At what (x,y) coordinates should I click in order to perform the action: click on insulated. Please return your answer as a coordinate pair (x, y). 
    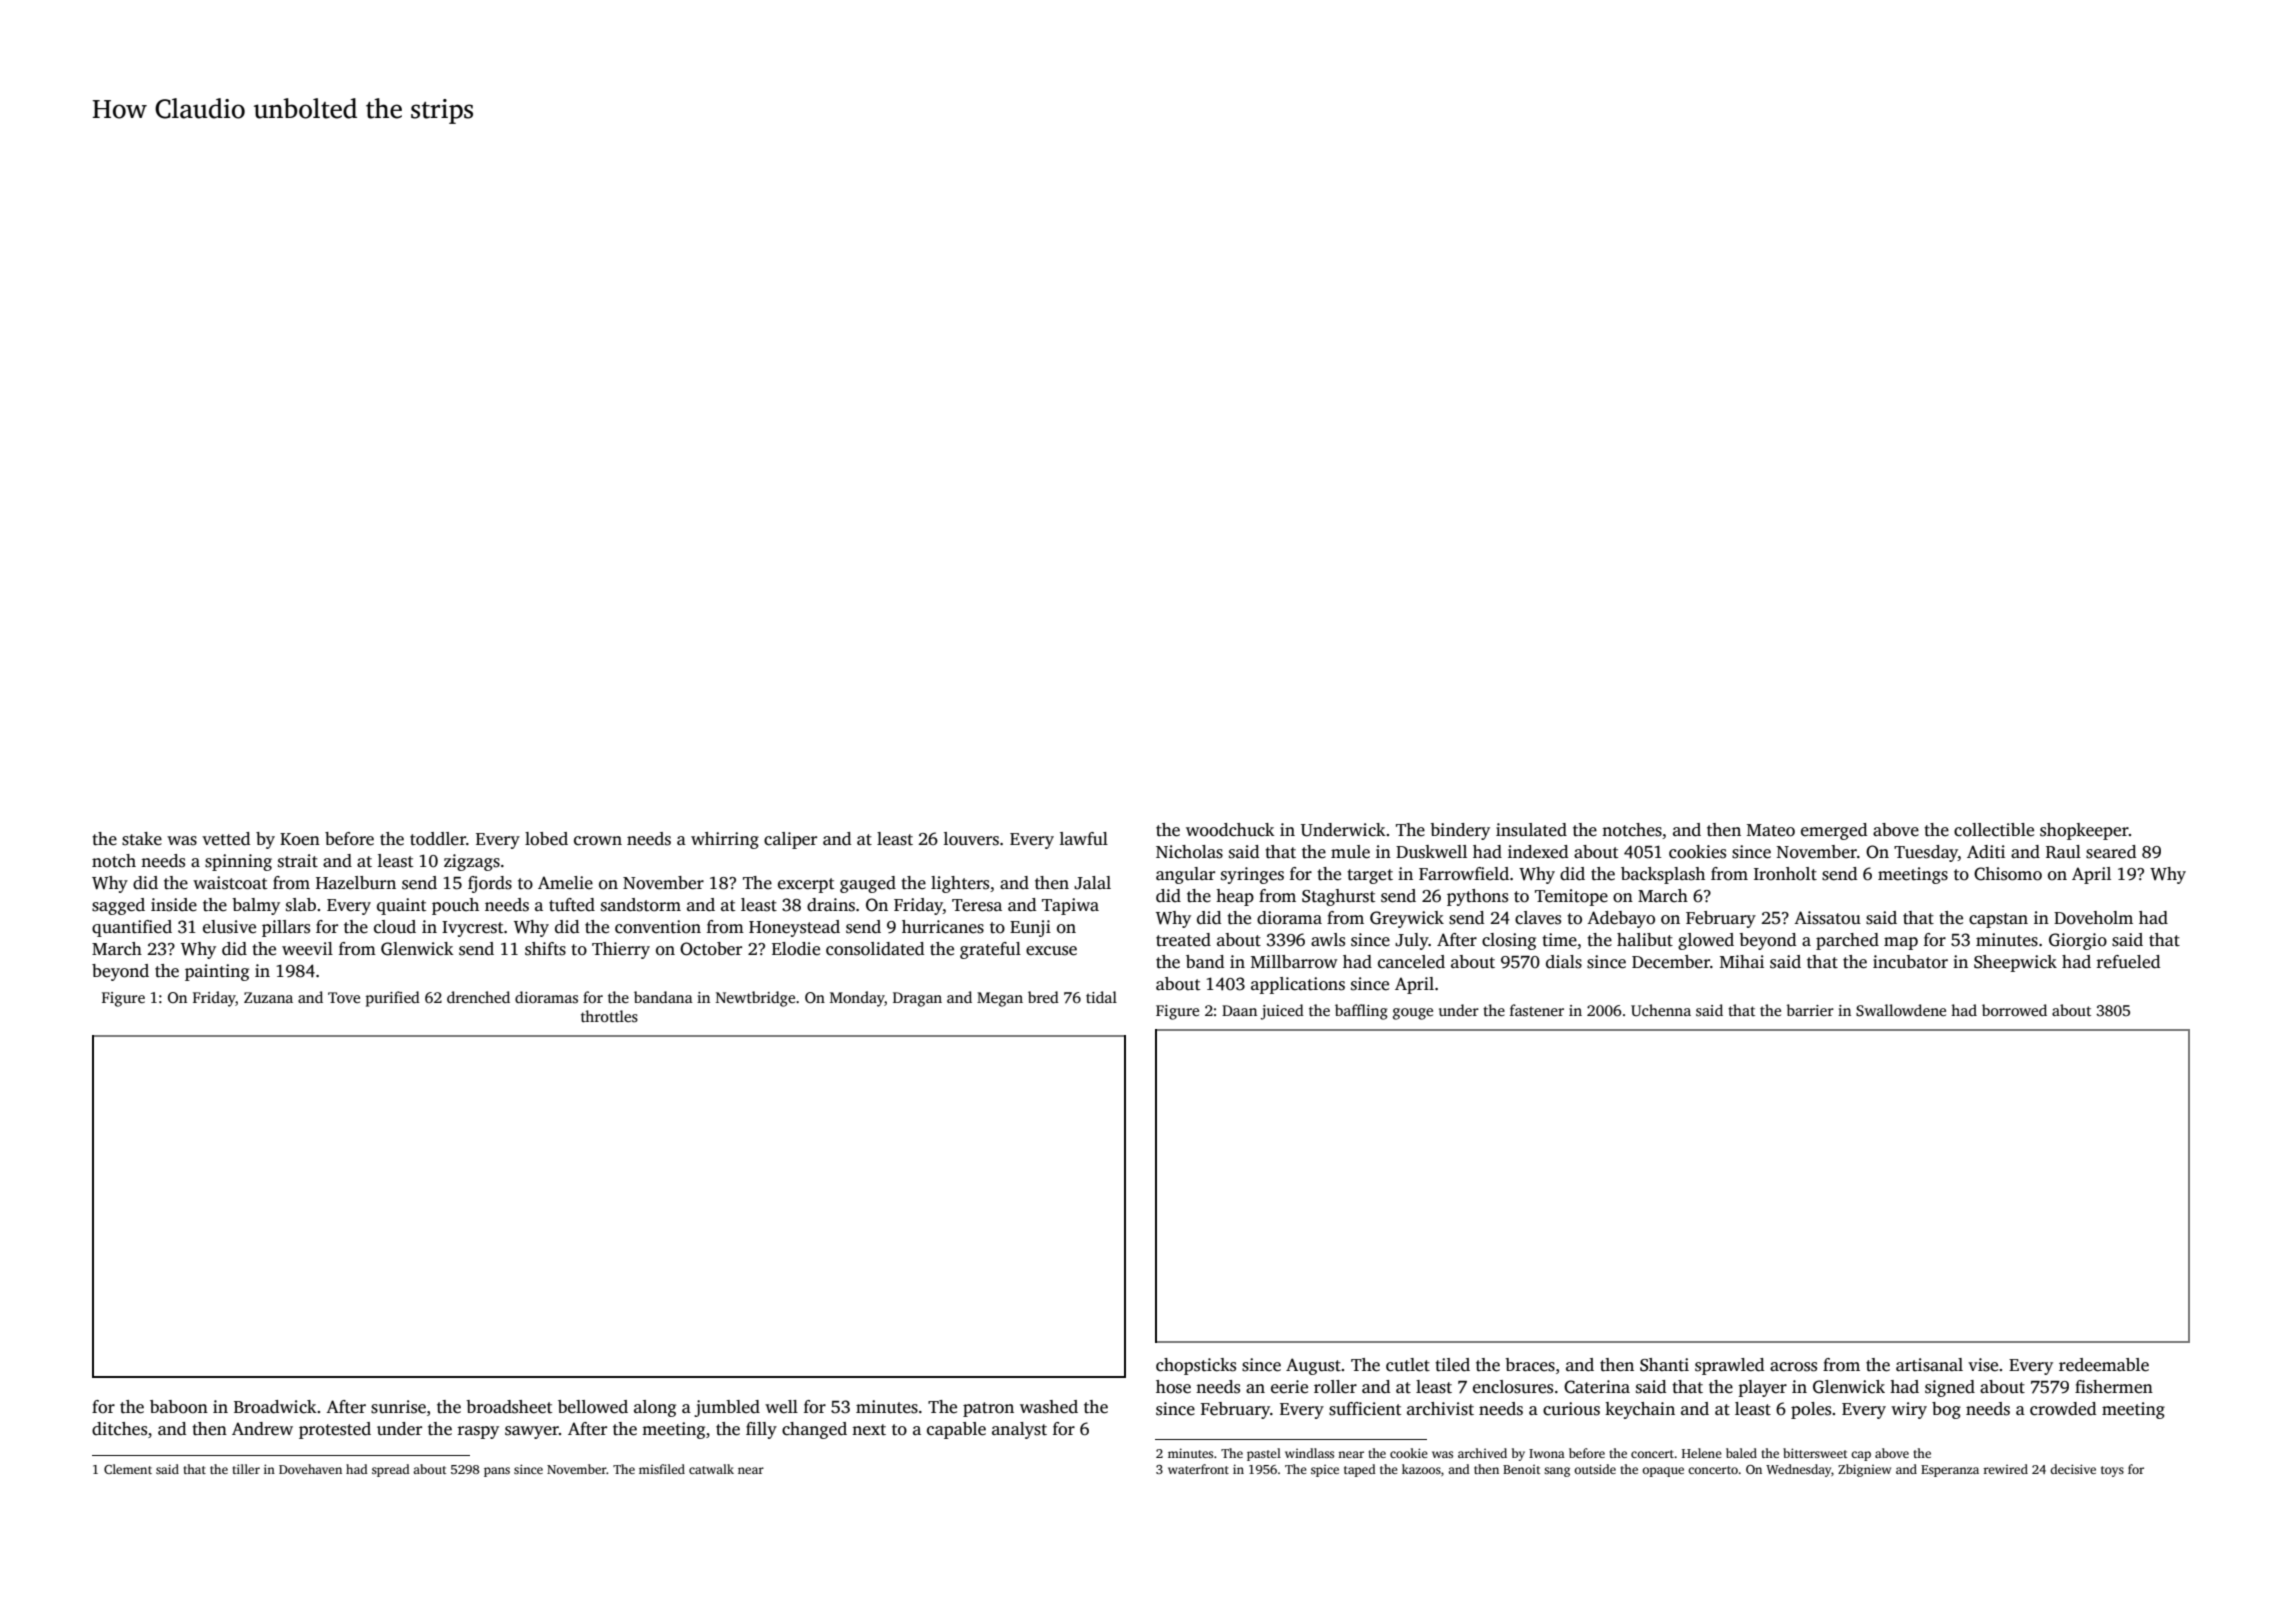
    Looking at the image, I should click on (1531, 830).
